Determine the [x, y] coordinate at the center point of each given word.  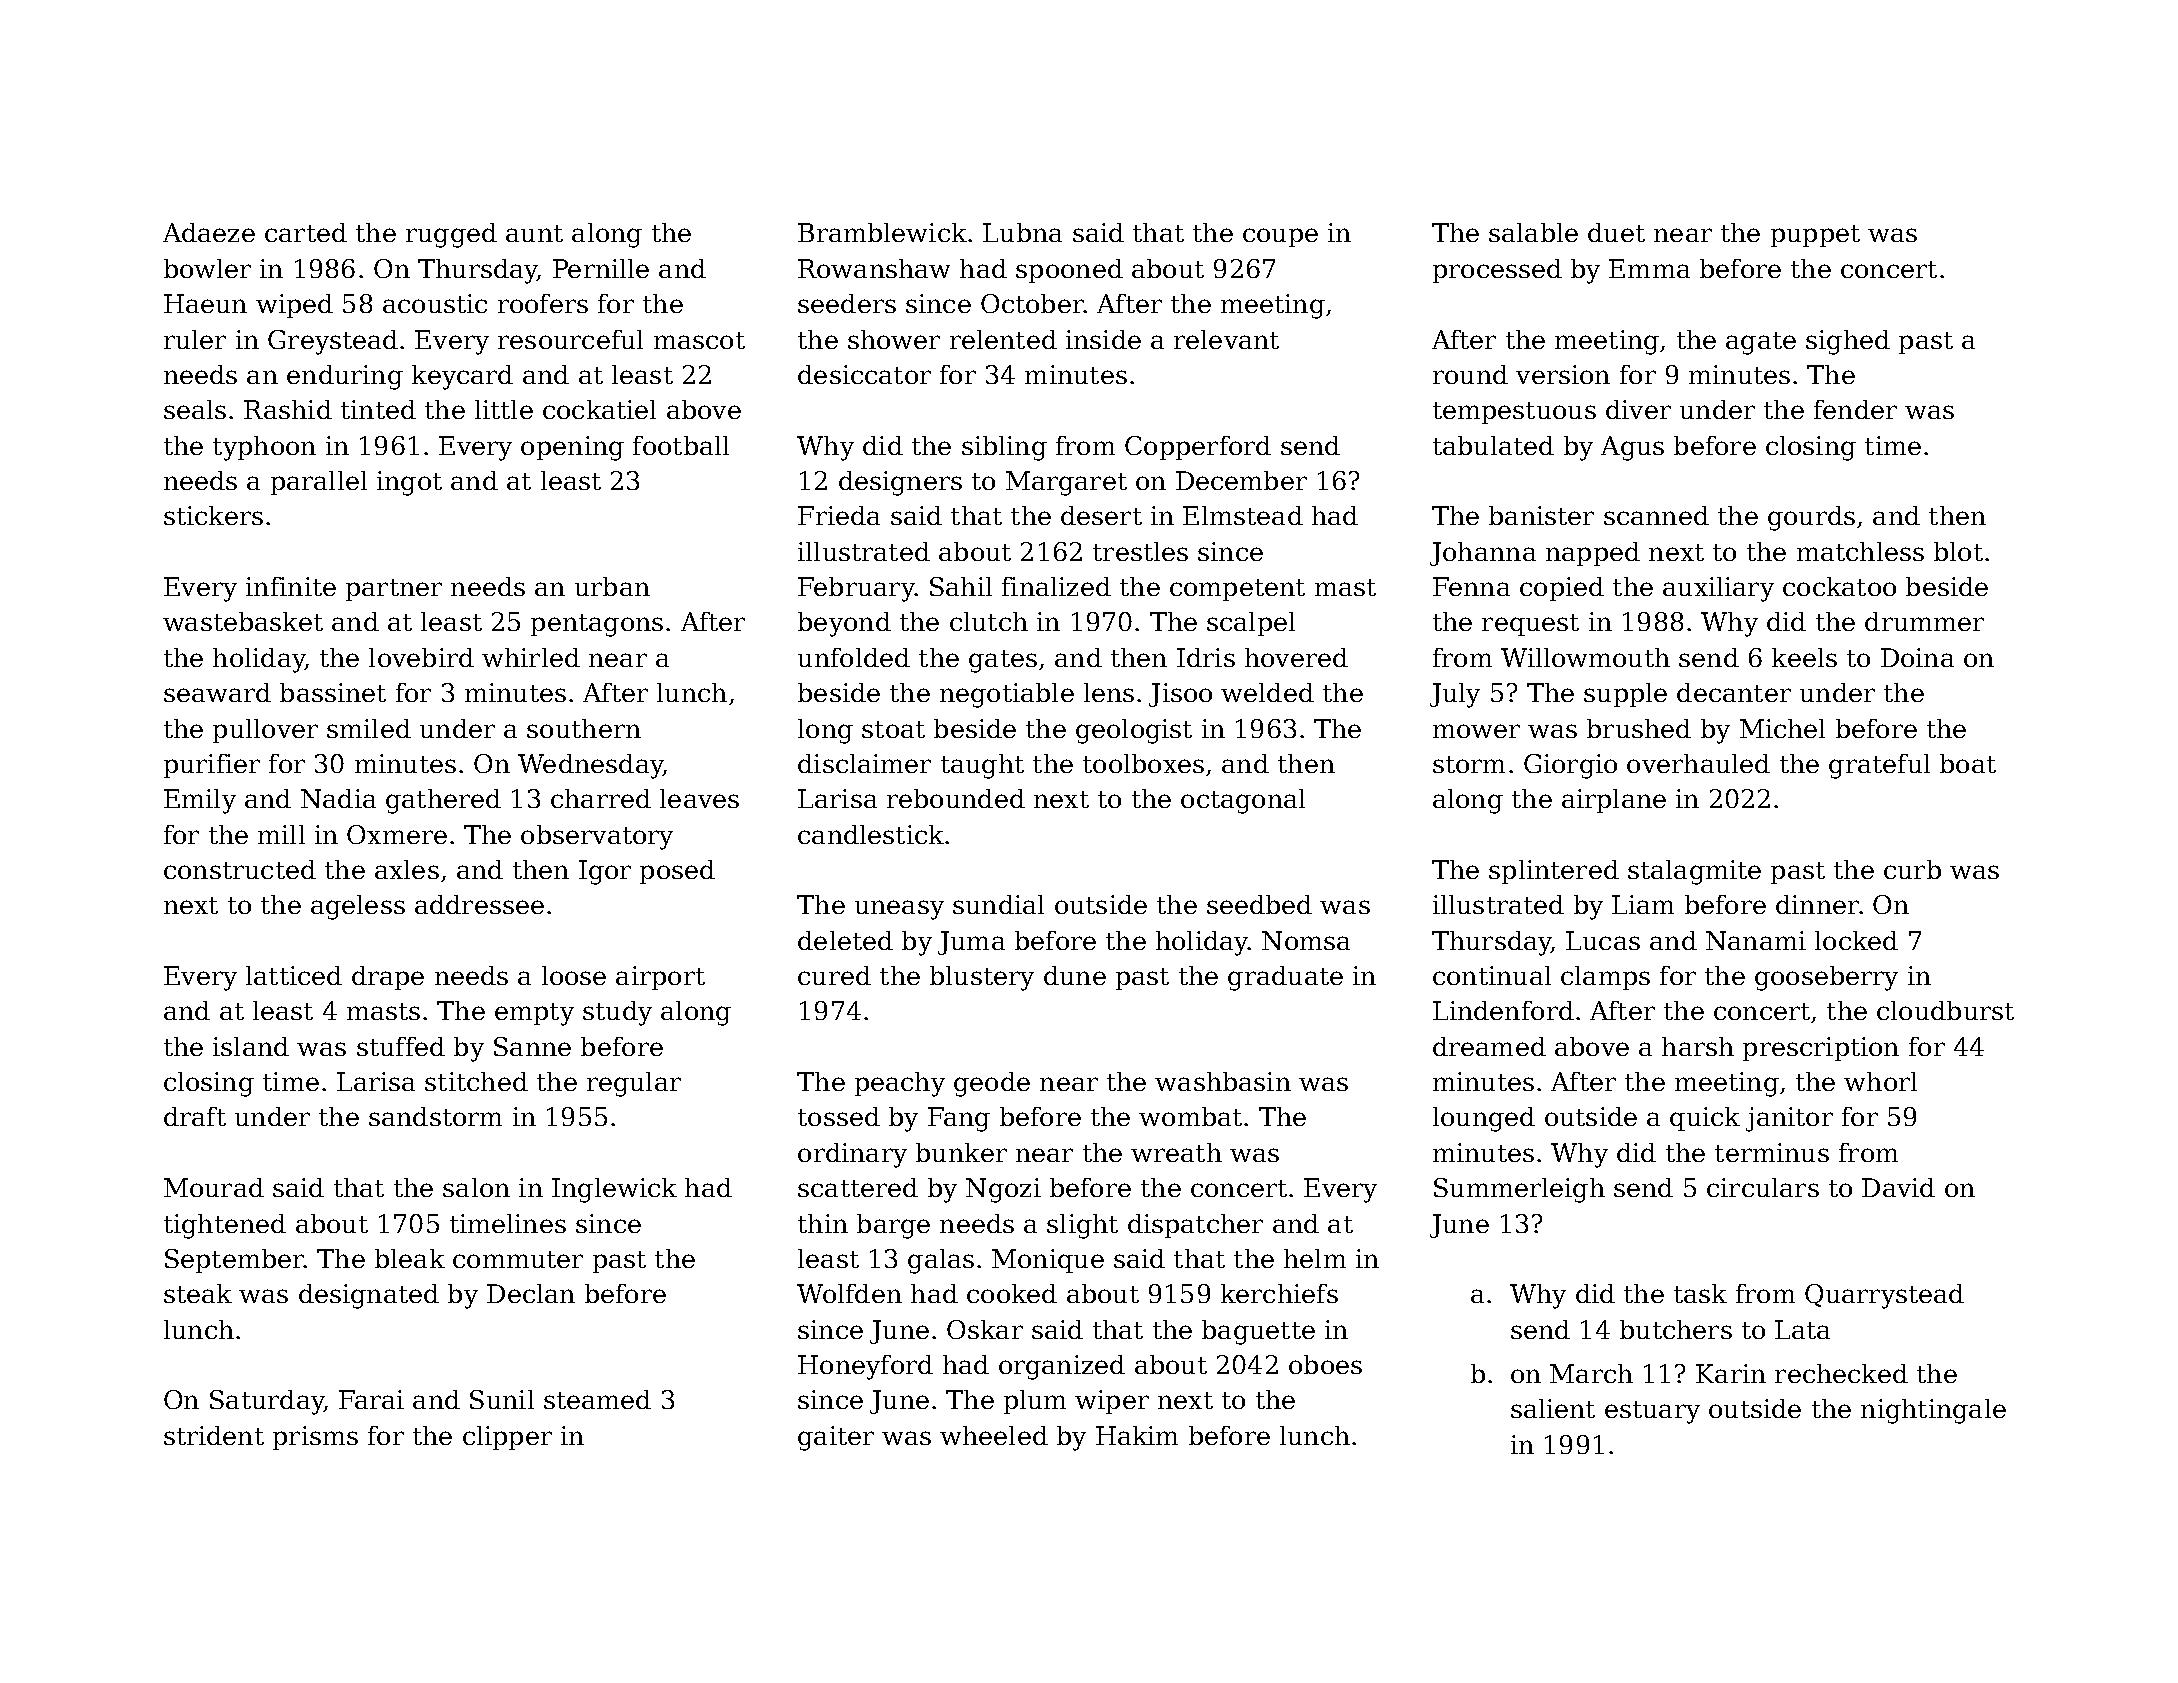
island [251, 1046]
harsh [1698, 1046]
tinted [378, 409]
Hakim [1137, 1435]
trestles [1140, 551]
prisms [315, 1438]
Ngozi [1003, 1190]
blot [1958, 551]
